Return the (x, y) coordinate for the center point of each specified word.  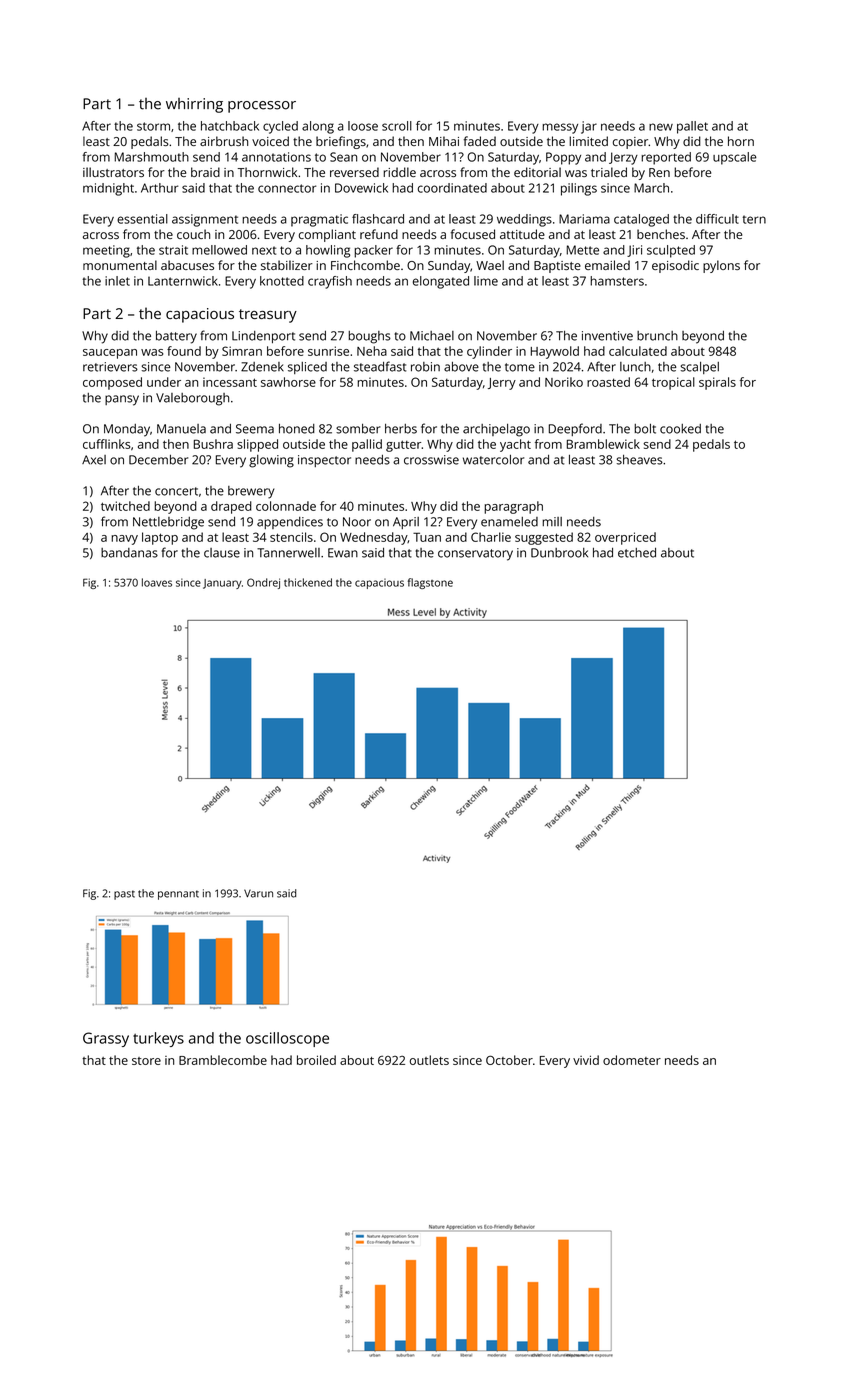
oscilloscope (287, 1039)
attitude (522, 234)
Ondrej (263, 583)
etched (637, 553)
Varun (258, 893)
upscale (735, 158)
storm (153, 126)
